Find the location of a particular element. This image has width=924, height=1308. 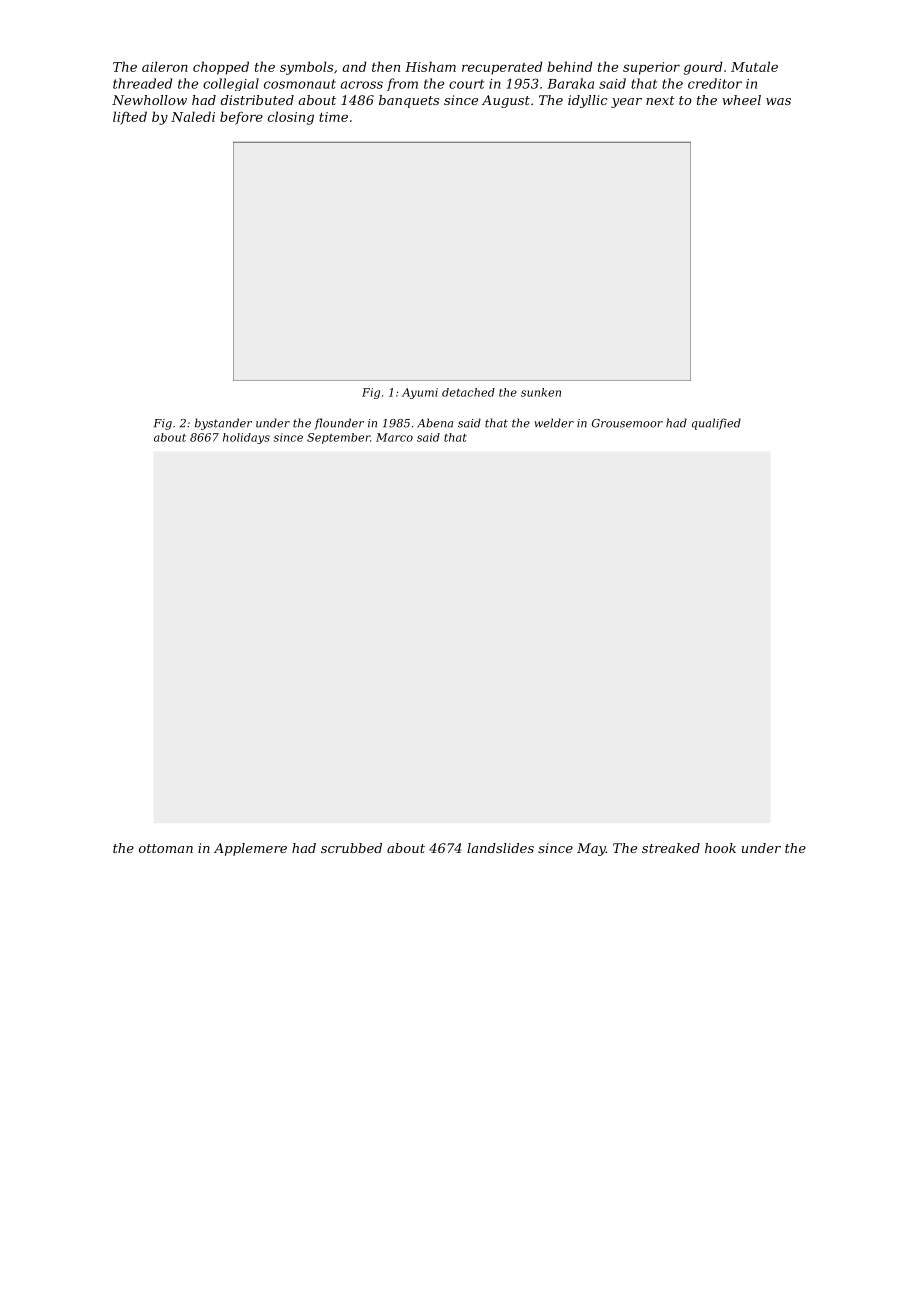

sunken is located at coordinates (541, 392).
